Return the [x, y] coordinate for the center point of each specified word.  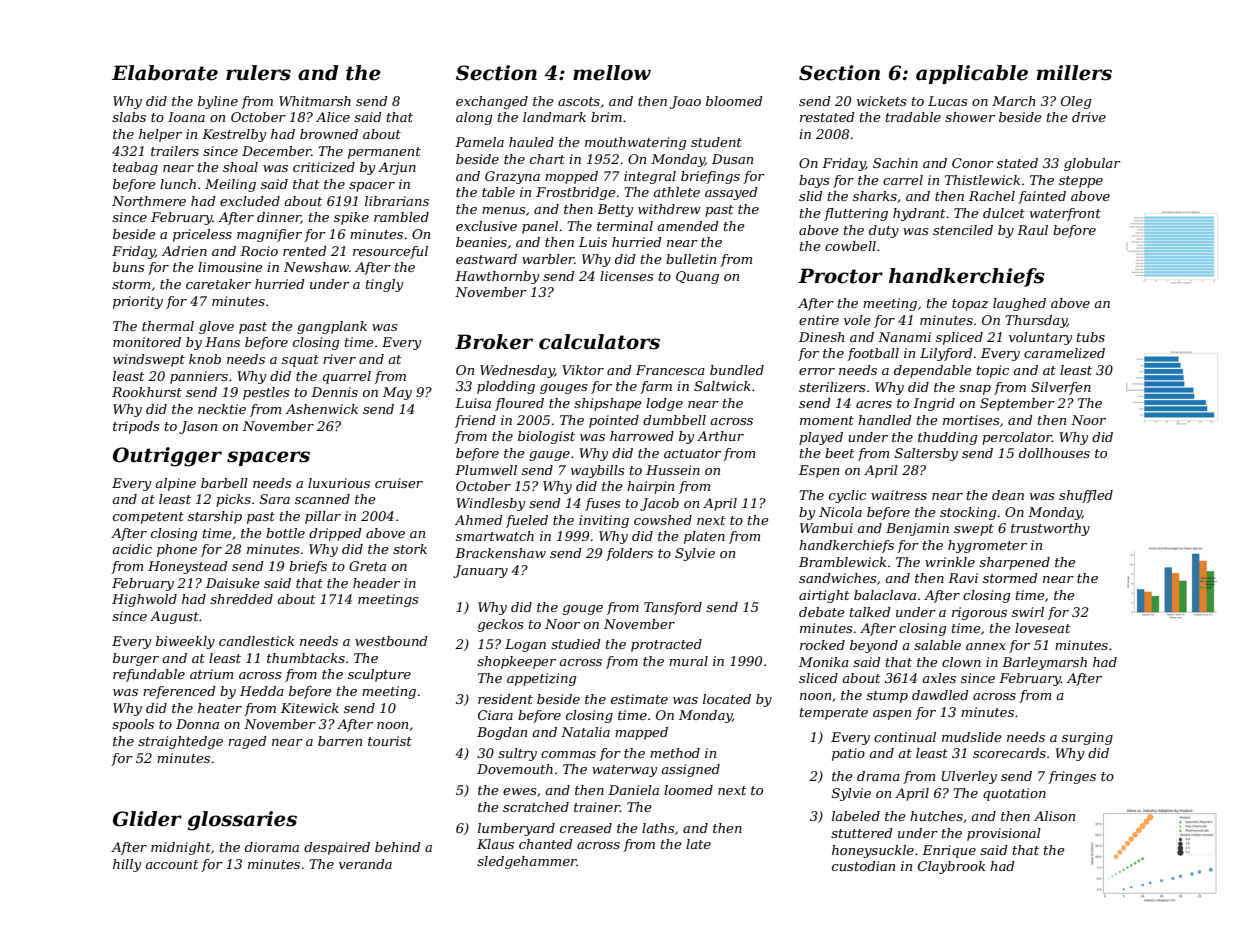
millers [1074, 73]
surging [1087, 738]
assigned [690, 770]
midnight [181, 848]
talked [870, 612]
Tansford [673, 608]
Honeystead [188, 567]
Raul [1032, 230]
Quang [697, 277]
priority [138, 302]
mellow [612, 73]
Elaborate [165, 73]
